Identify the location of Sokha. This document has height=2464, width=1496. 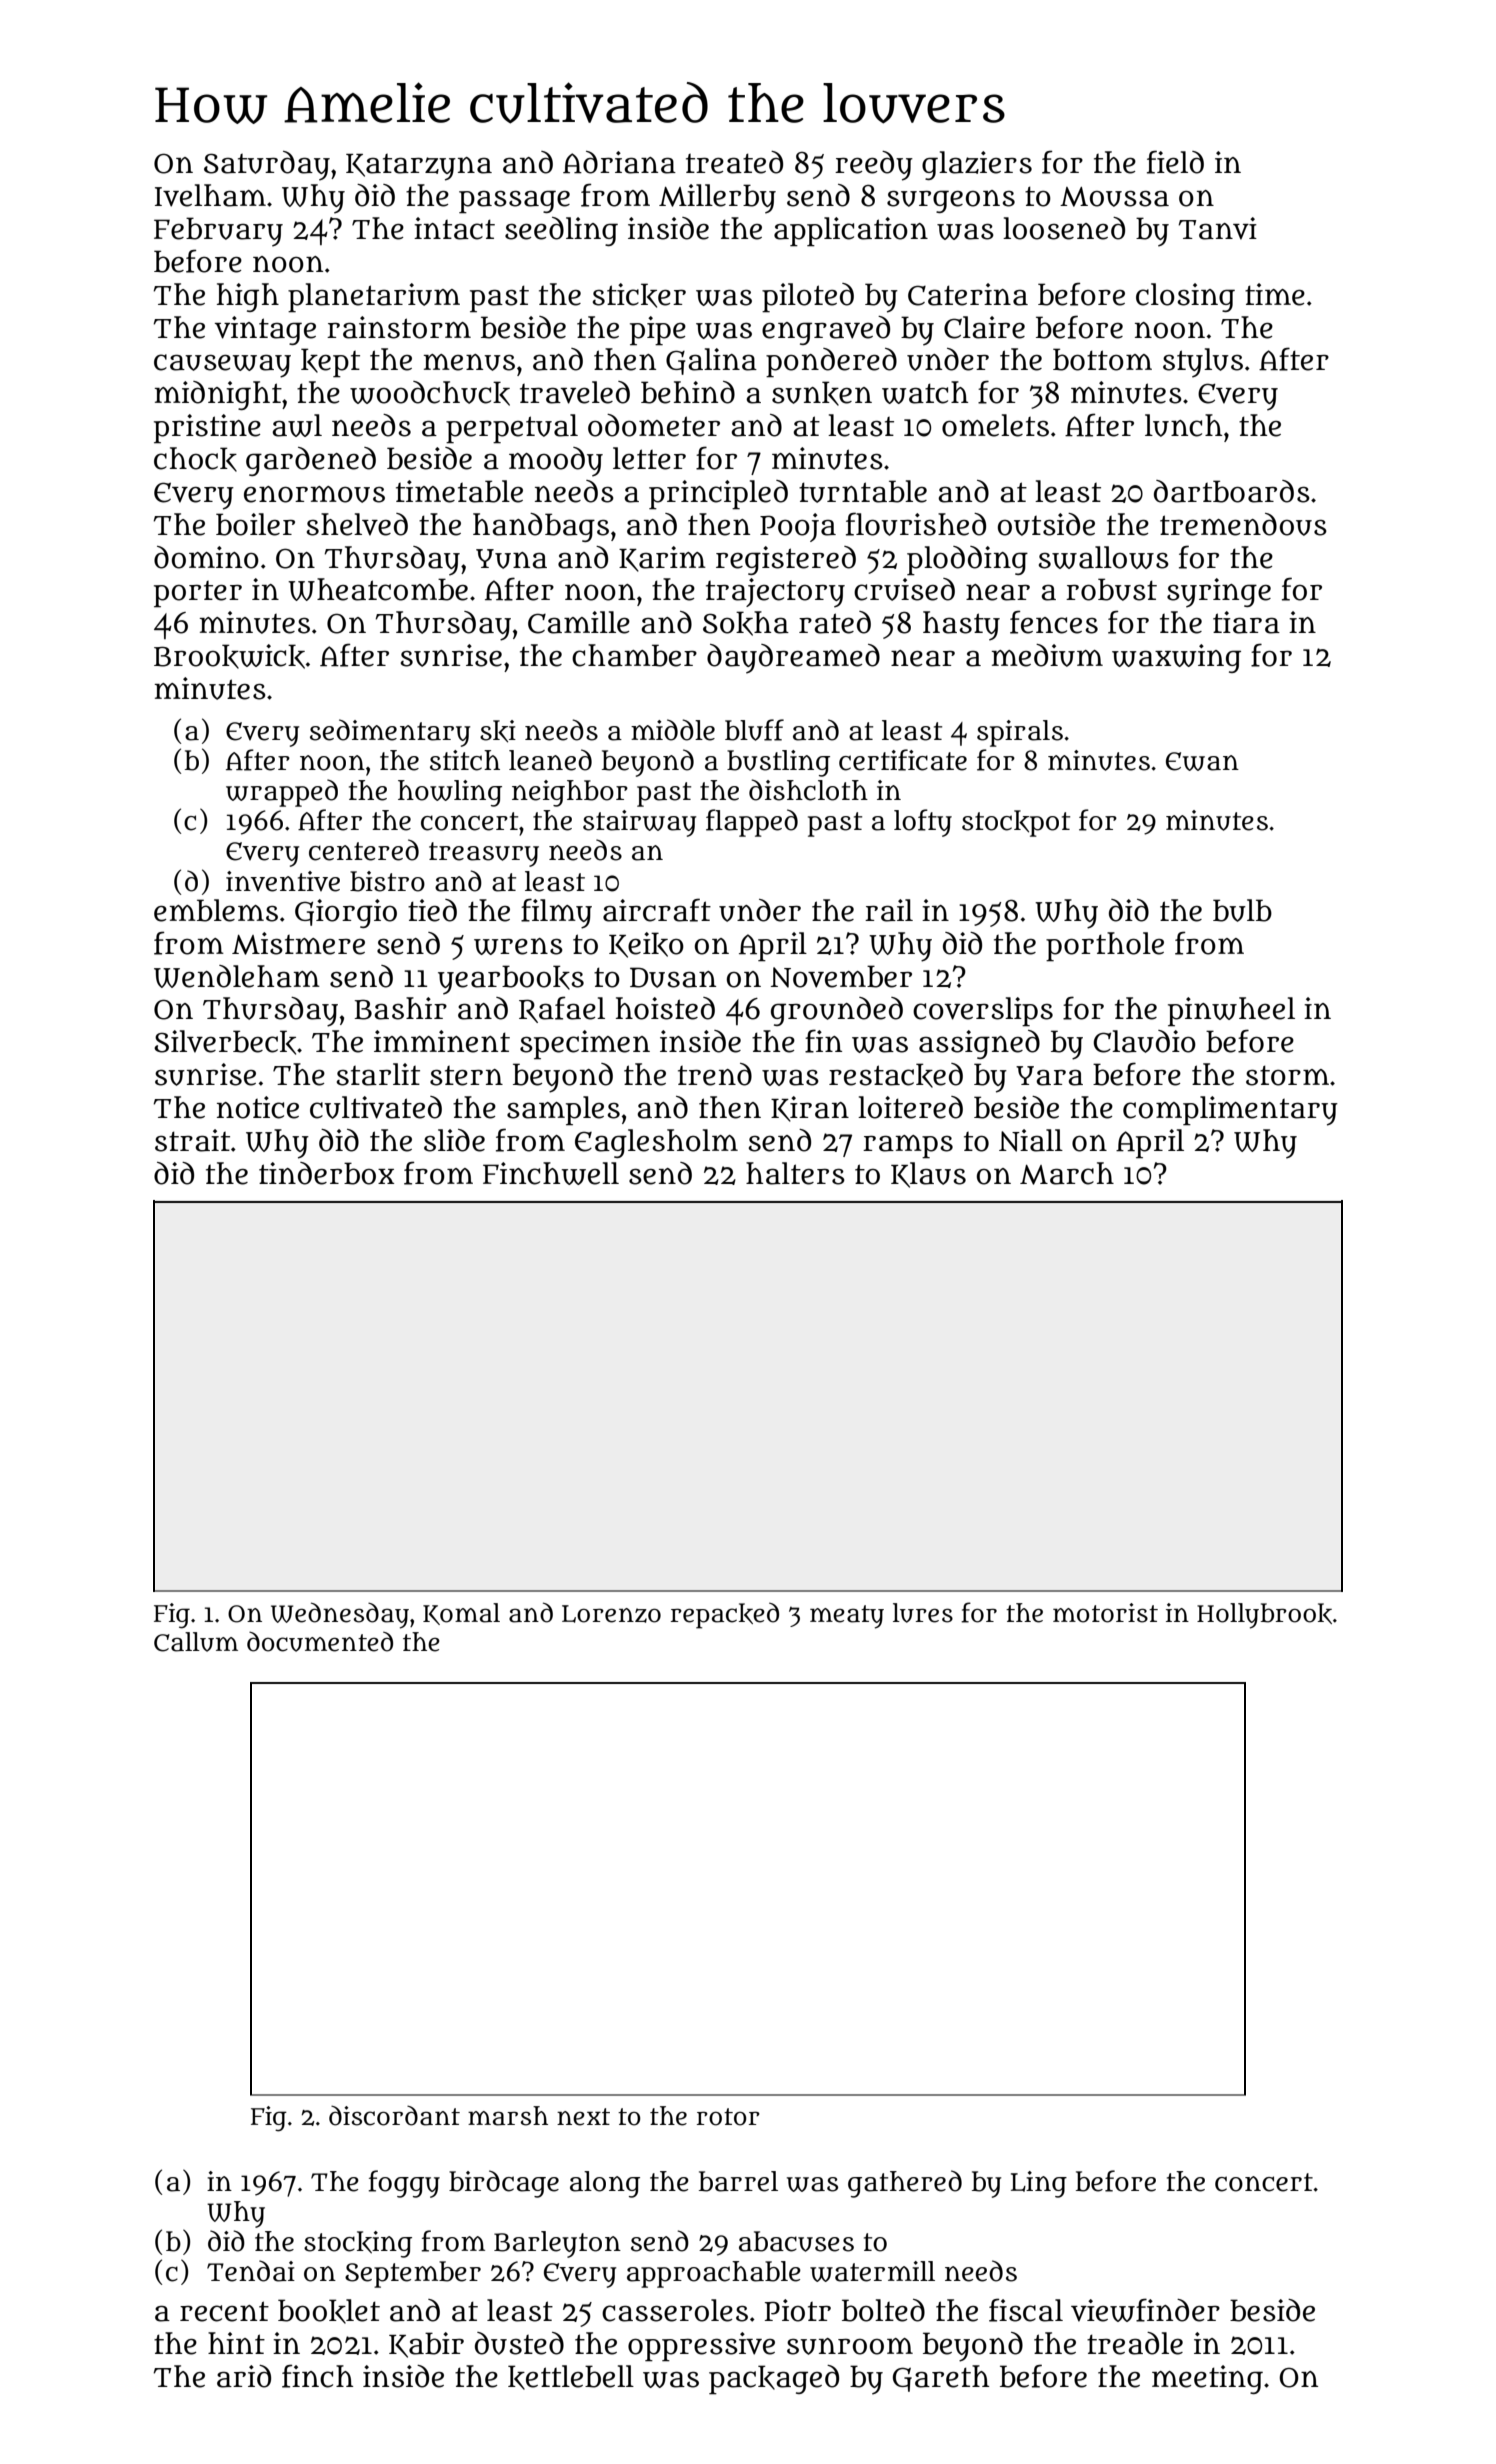
(746, 623).
